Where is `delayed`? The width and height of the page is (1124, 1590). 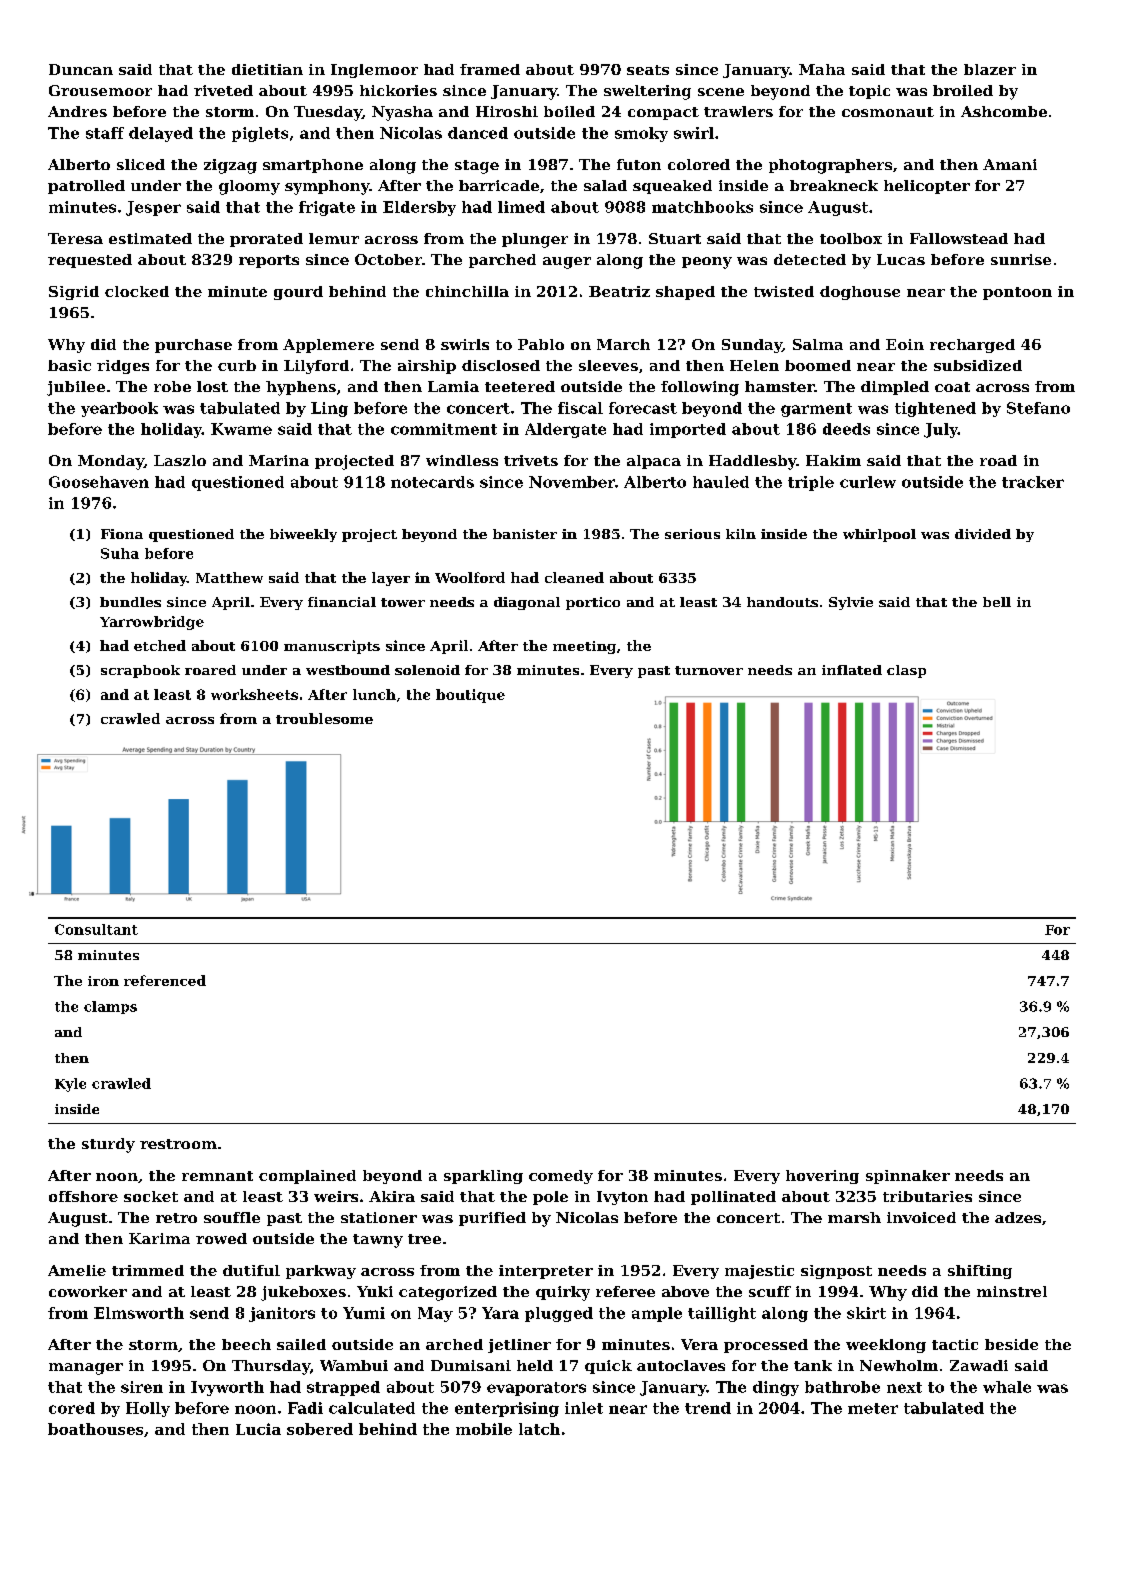 delayed is located at coordinates (161, 134).
